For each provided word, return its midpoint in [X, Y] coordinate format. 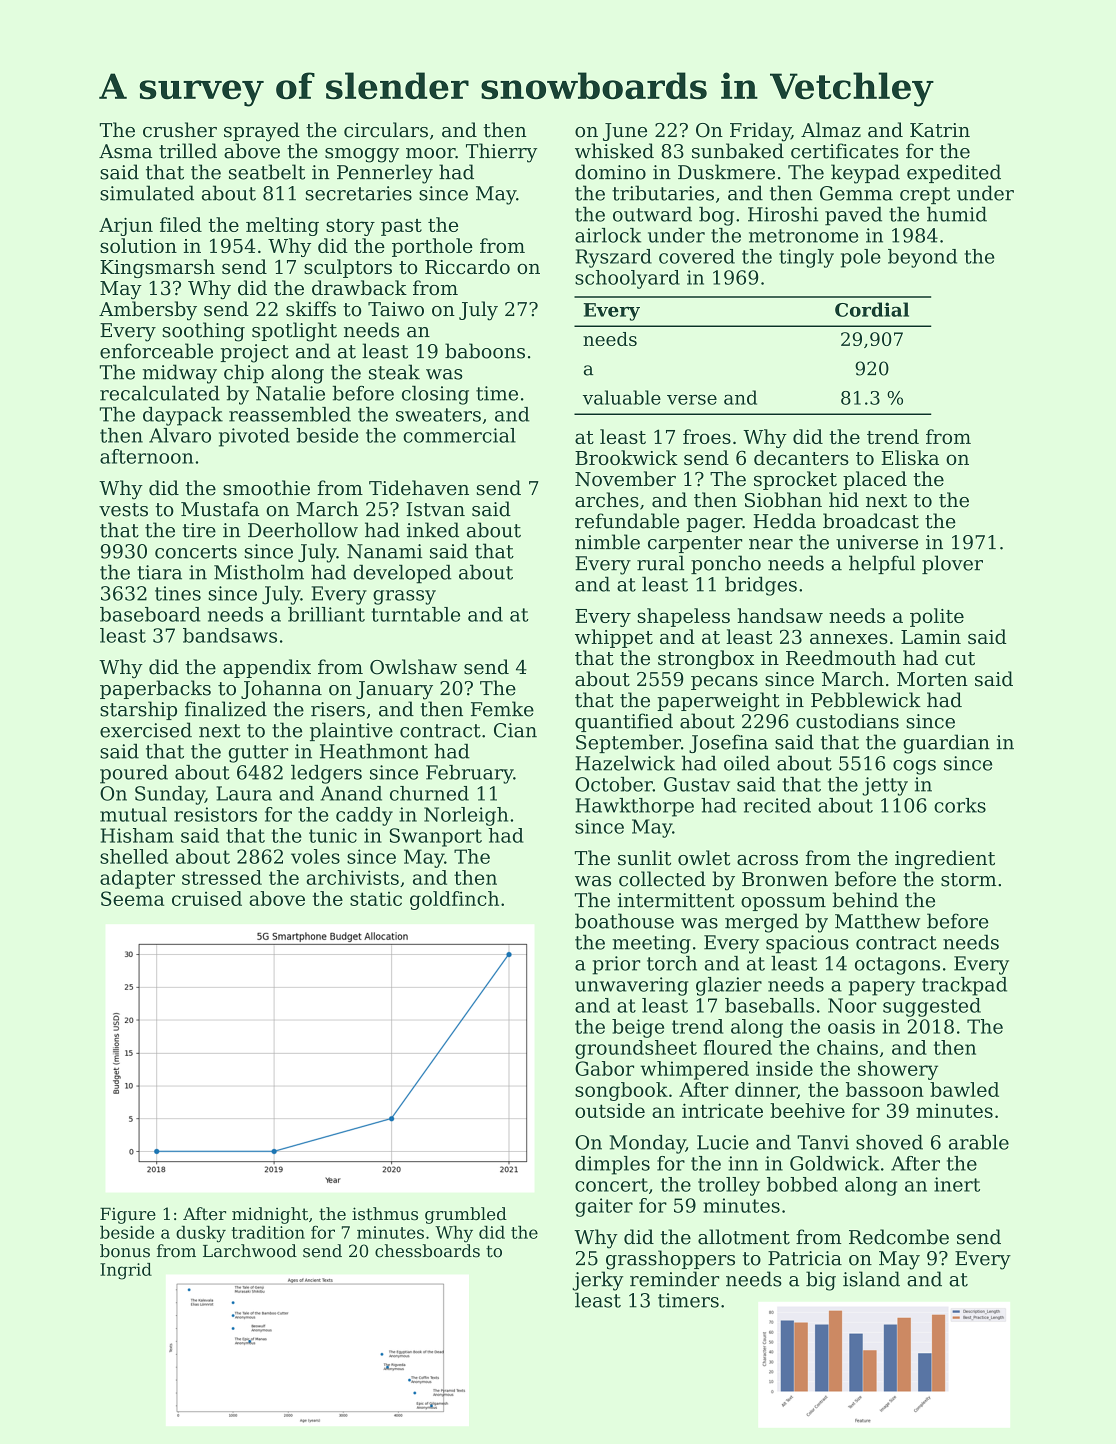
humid [957, 214]
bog [716, 216]
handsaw [780, 615]
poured [134, 774]
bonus [125, 1251]
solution [138, 245]
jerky [597, 1281]
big [821, 1281]
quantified [624, 722]
